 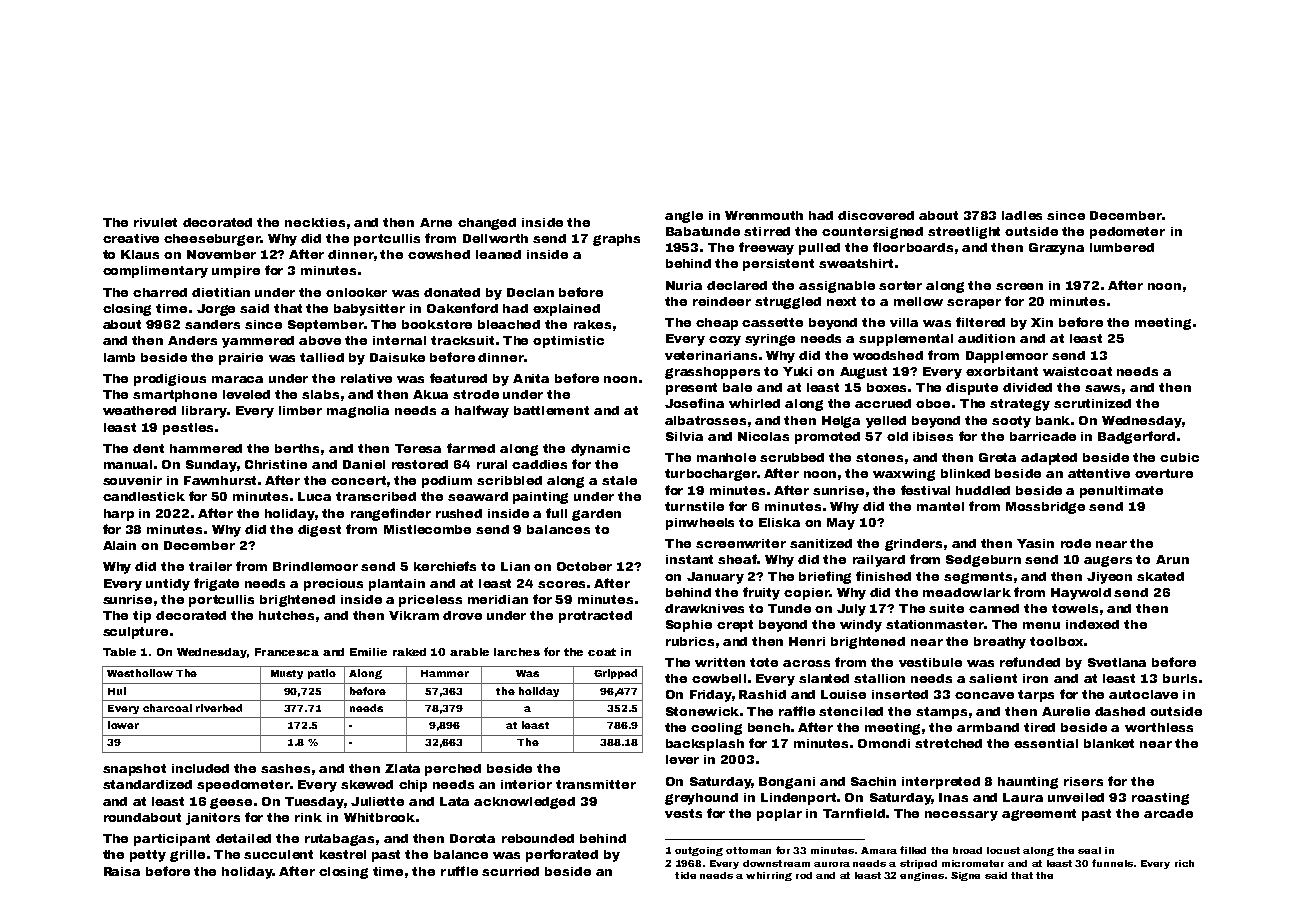 What do you see at coordinates (155, 222) in the screenshot?
I see `rivulet` at bounding box center [155, 222].
